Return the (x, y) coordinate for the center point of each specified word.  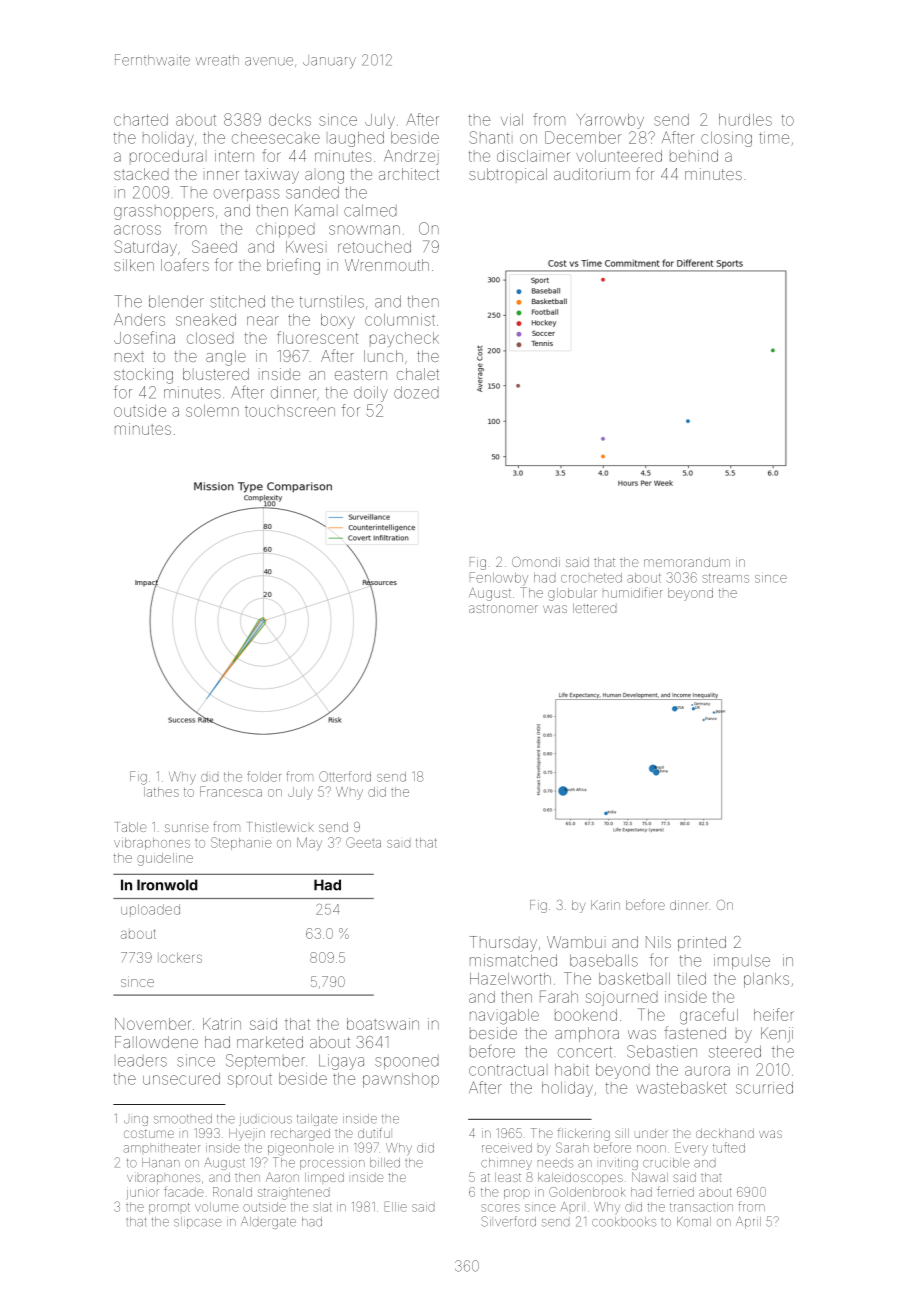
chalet (418, 374)
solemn (212, 411)
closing (726, 139)
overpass (247, 195)
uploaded (150, 909)
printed (702, 943)
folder (264, 776)
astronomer (503, 608)
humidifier (633, 592)
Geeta (363, 842)
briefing (293, 266)
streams (725, 578)
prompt (169, 1208)
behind (694, 156)
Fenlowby (499, 579)
